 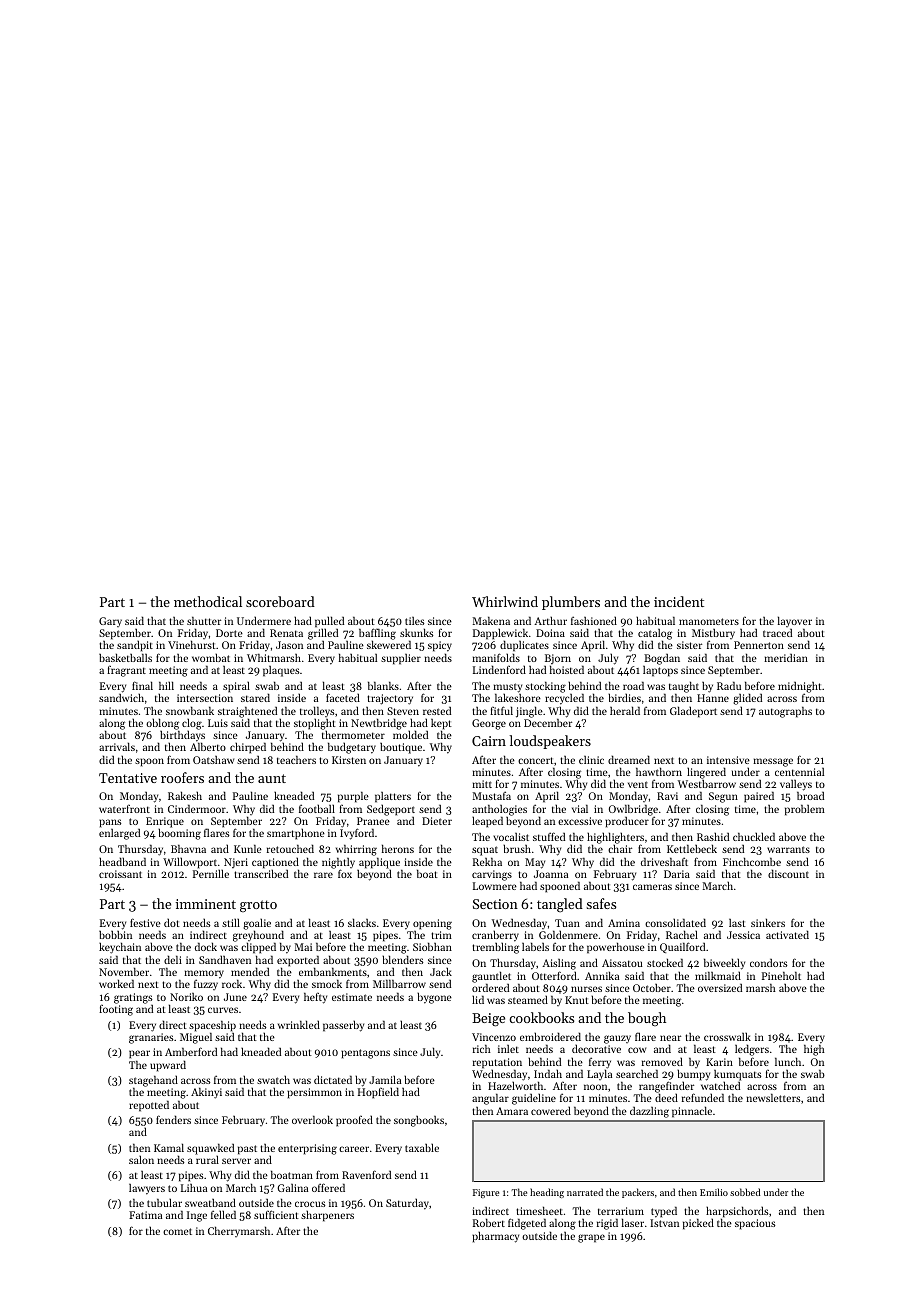 I want to click on sandwich, so click(x=121, y=698).
